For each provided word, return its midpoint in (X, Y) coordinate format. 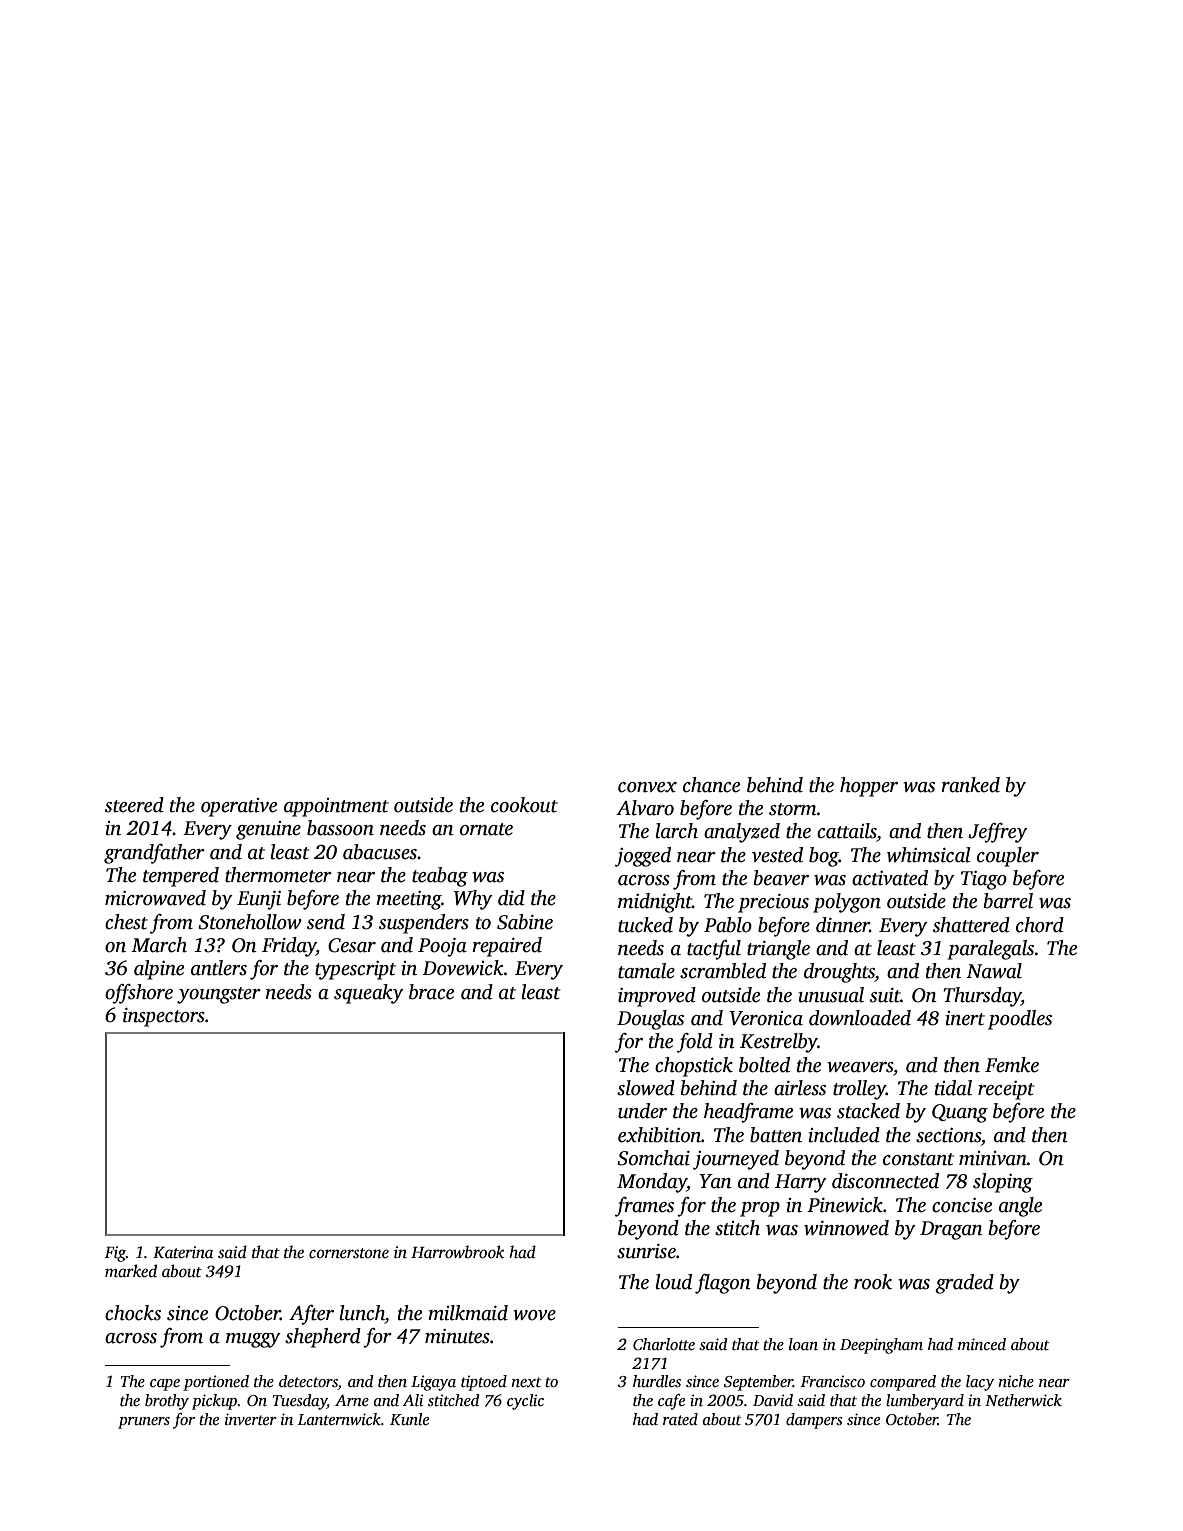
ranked (970, 785)
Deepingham (881, 1346)
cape (165, 1385)
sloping (1003, 1183)
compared (903, 1383)
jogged (643, 857)
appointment (336, 807)
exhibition (659, 1135)
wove (534, 1315)
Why (473, 900)
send (326, 922)
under (642, 1111)
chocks (133, 1313)
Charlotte (664, 1344)
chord (1040, 925)
